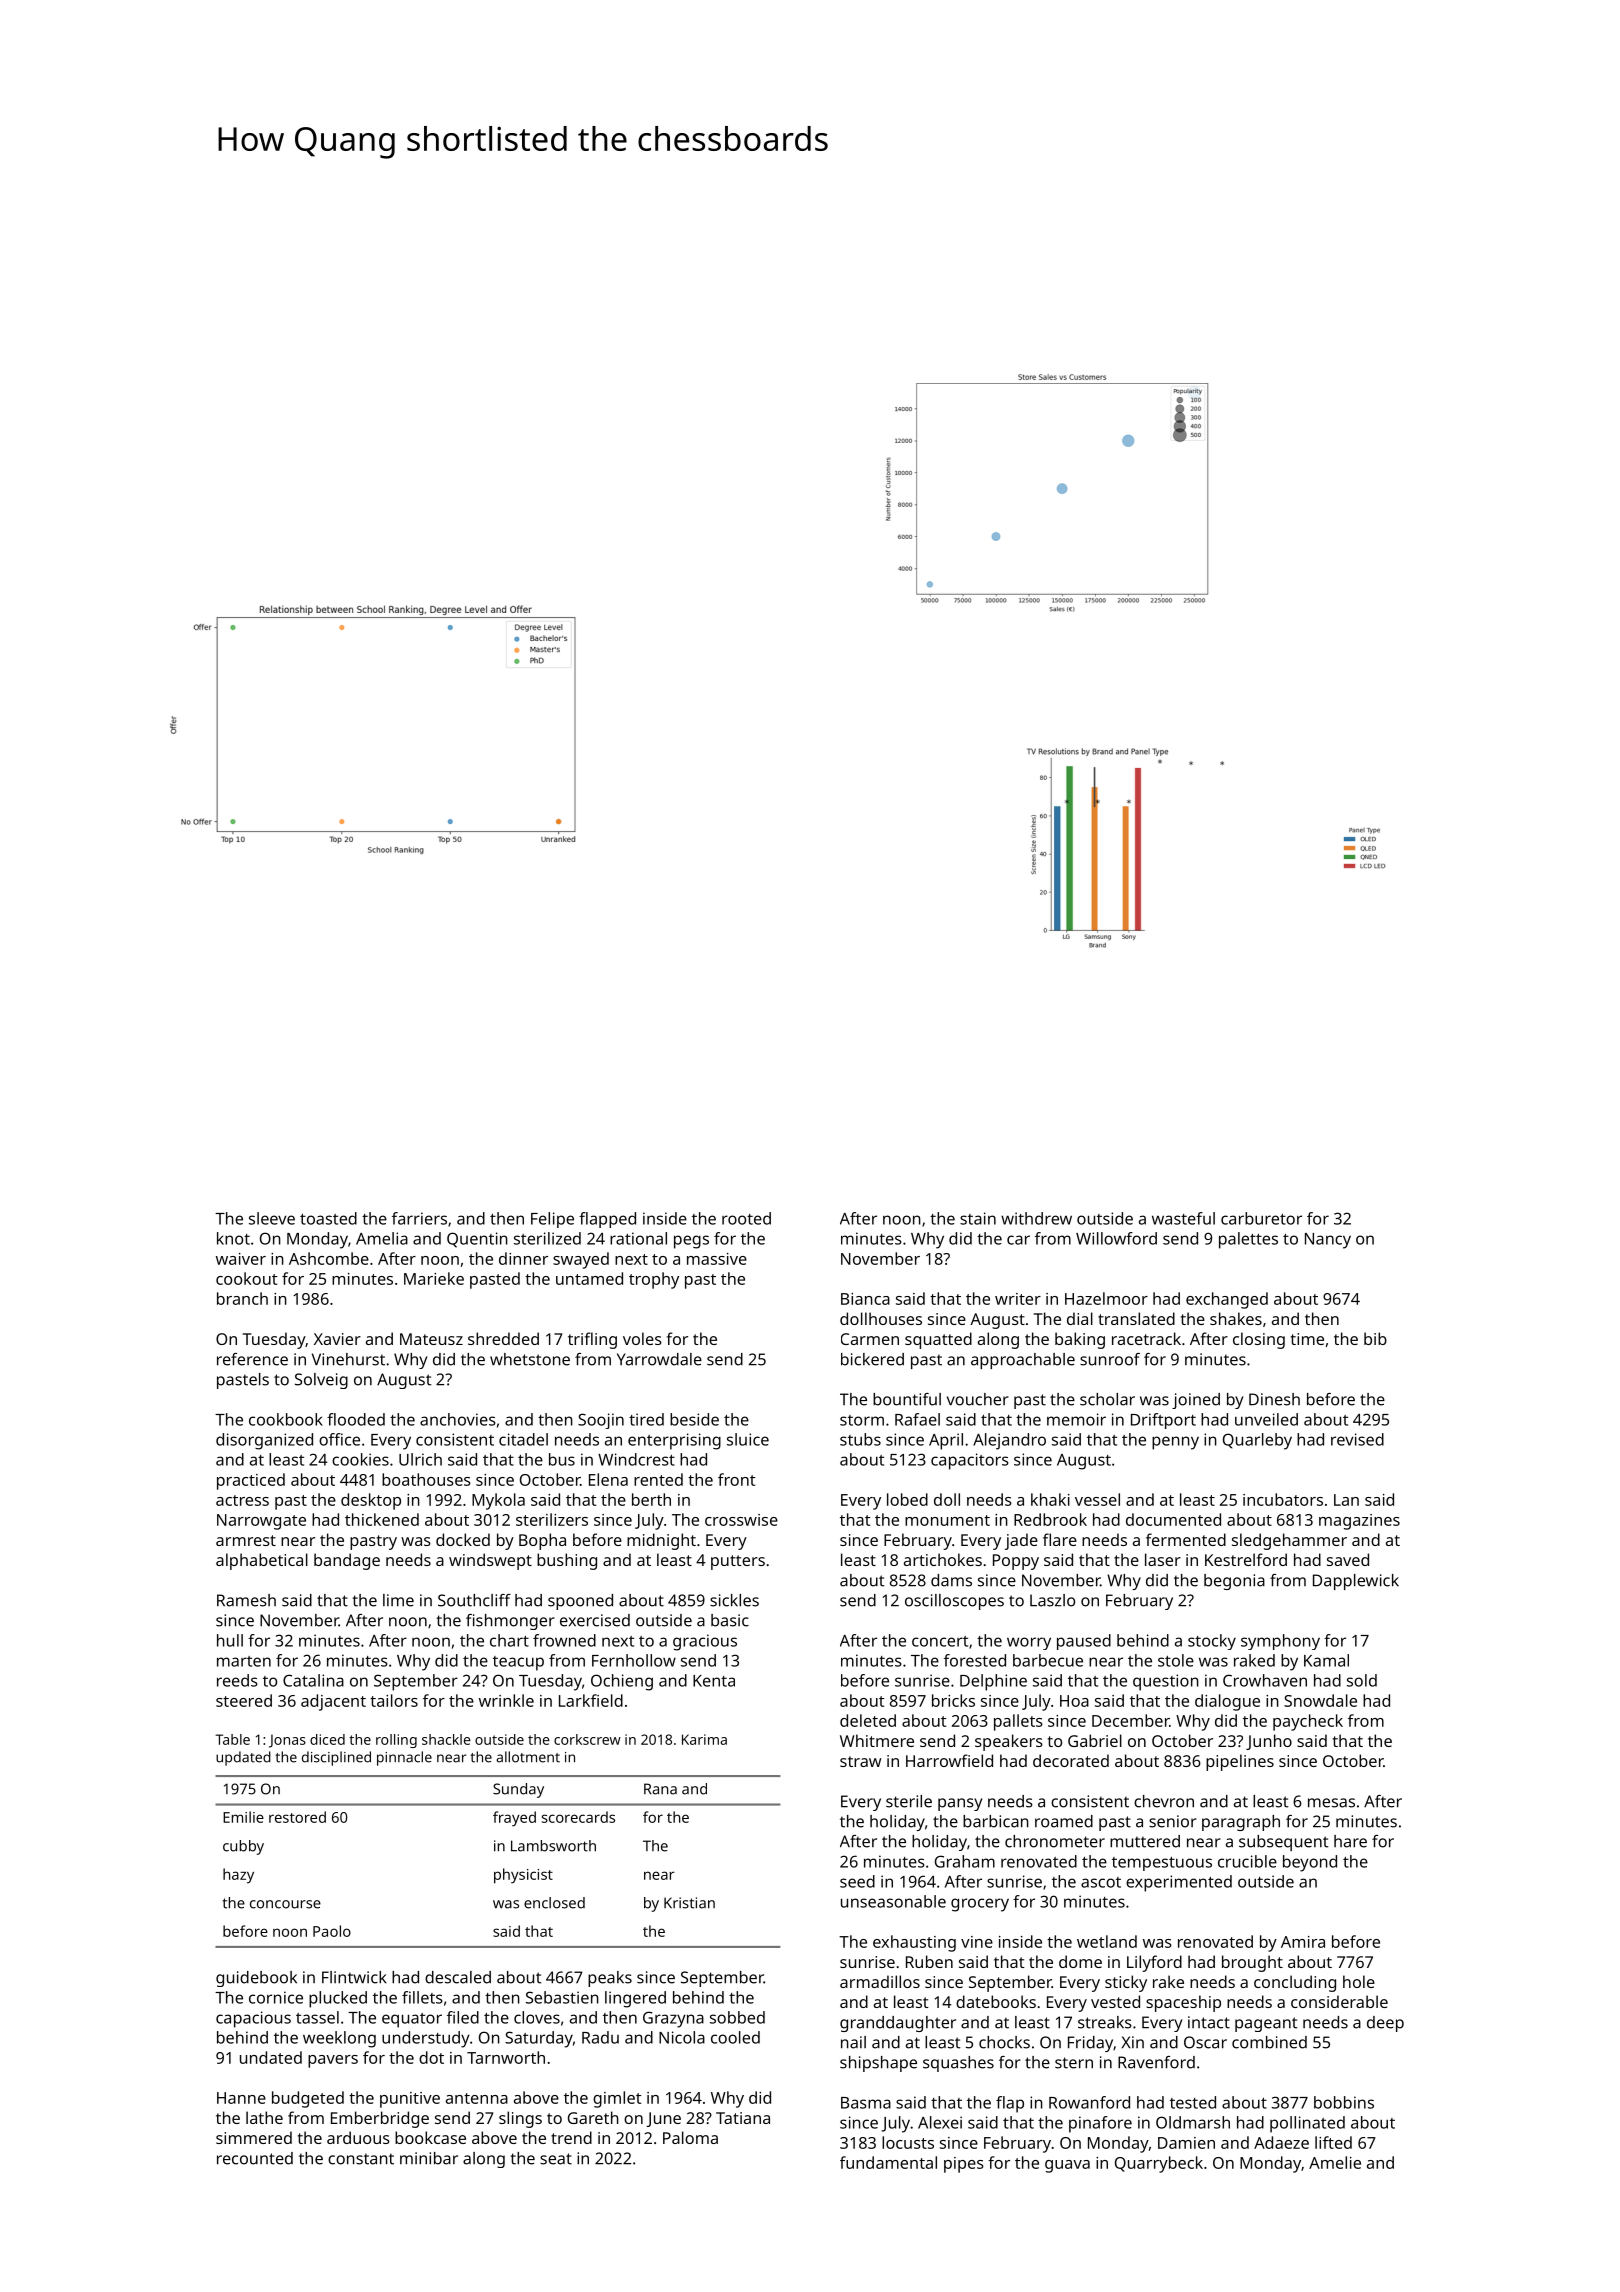  I want to click on exchanged, so click(1227, 1300).
